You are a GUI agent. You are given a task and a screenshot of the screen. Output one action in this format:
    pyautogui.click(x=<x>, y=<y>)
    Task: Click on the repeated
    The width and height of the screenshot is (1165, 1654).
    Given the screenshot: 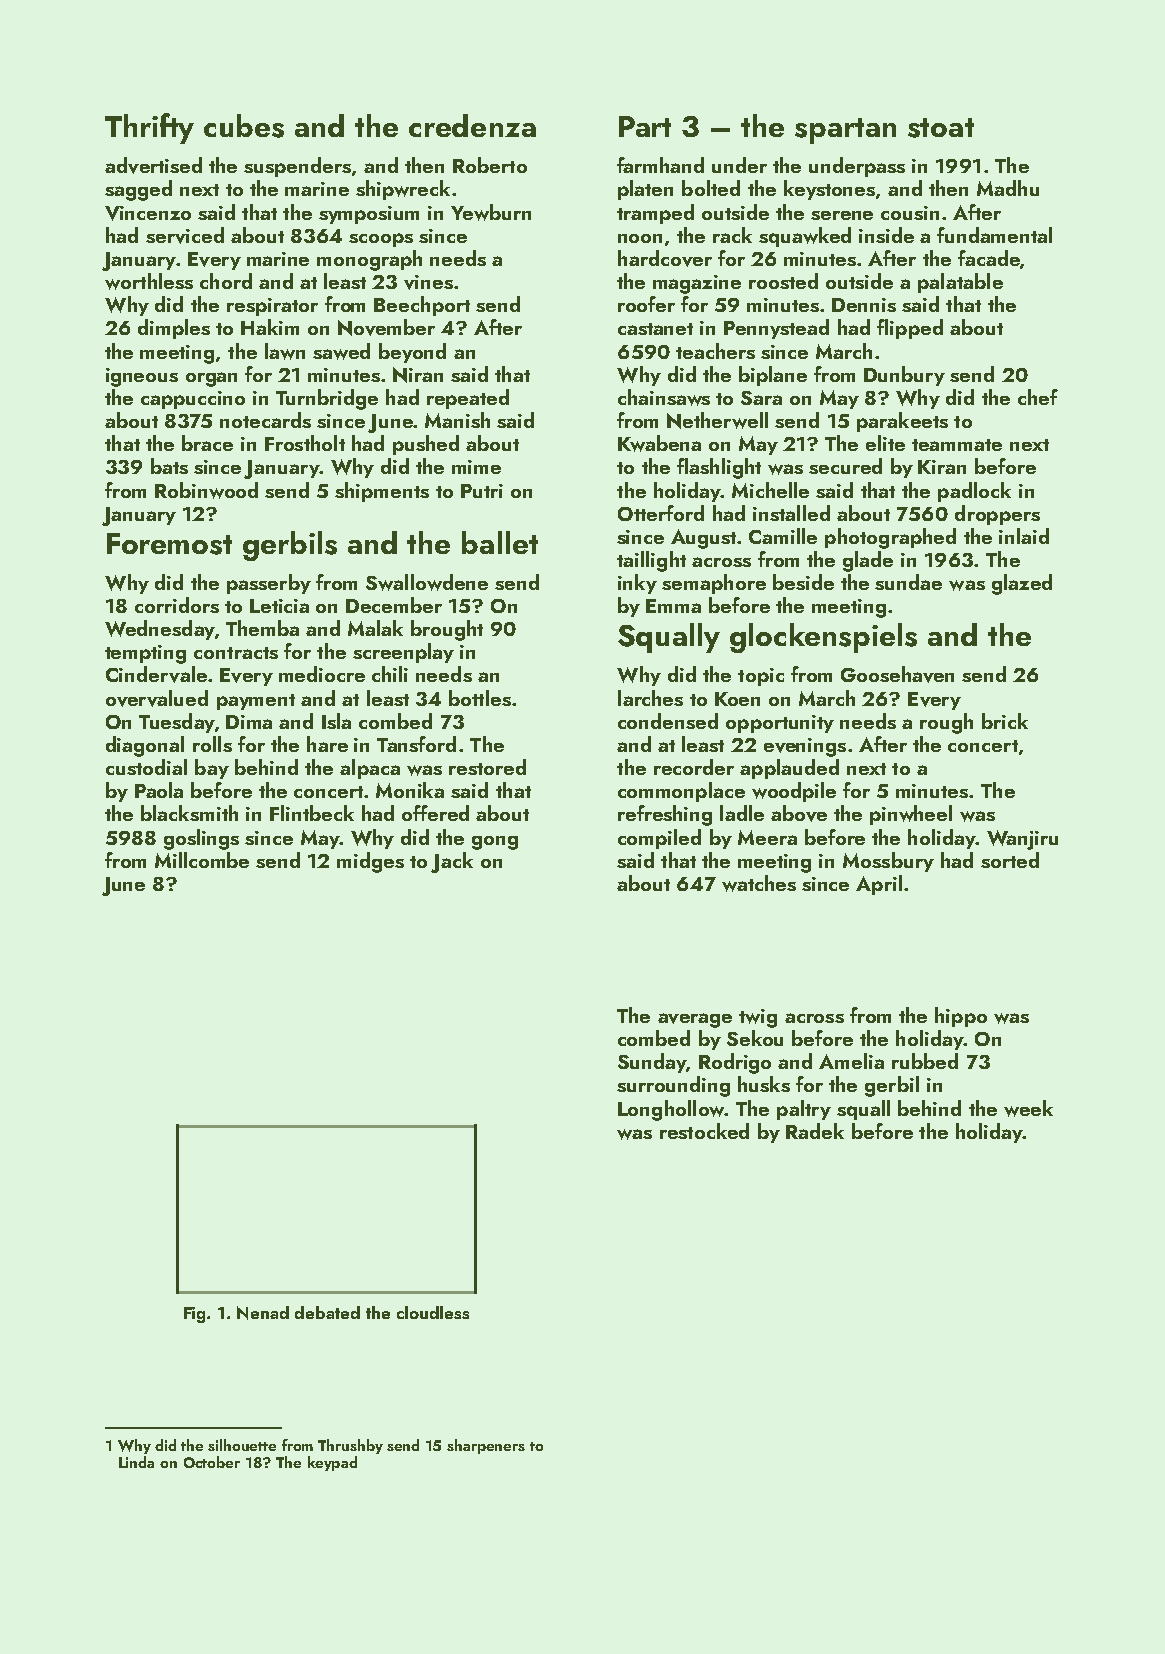 What is the action you would take?
    pyautogui.click(x=468, y=399)
